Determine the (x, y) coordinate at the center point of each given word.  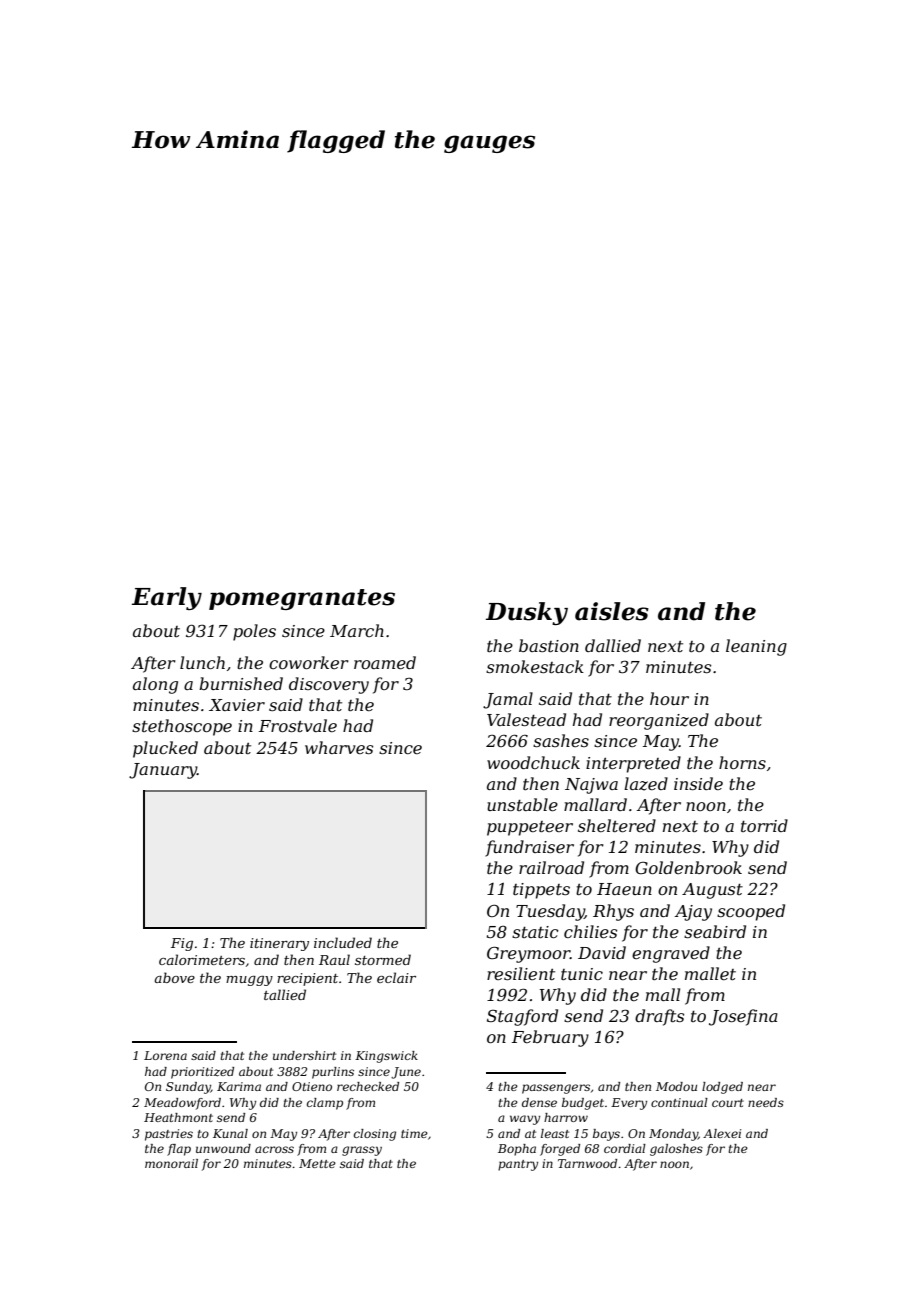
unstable (522, 804)
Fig (182, 944)
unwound (223, 1148)
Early (167, 598)
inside (698, 783)
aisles (612, 611)
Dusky (527, 613)
